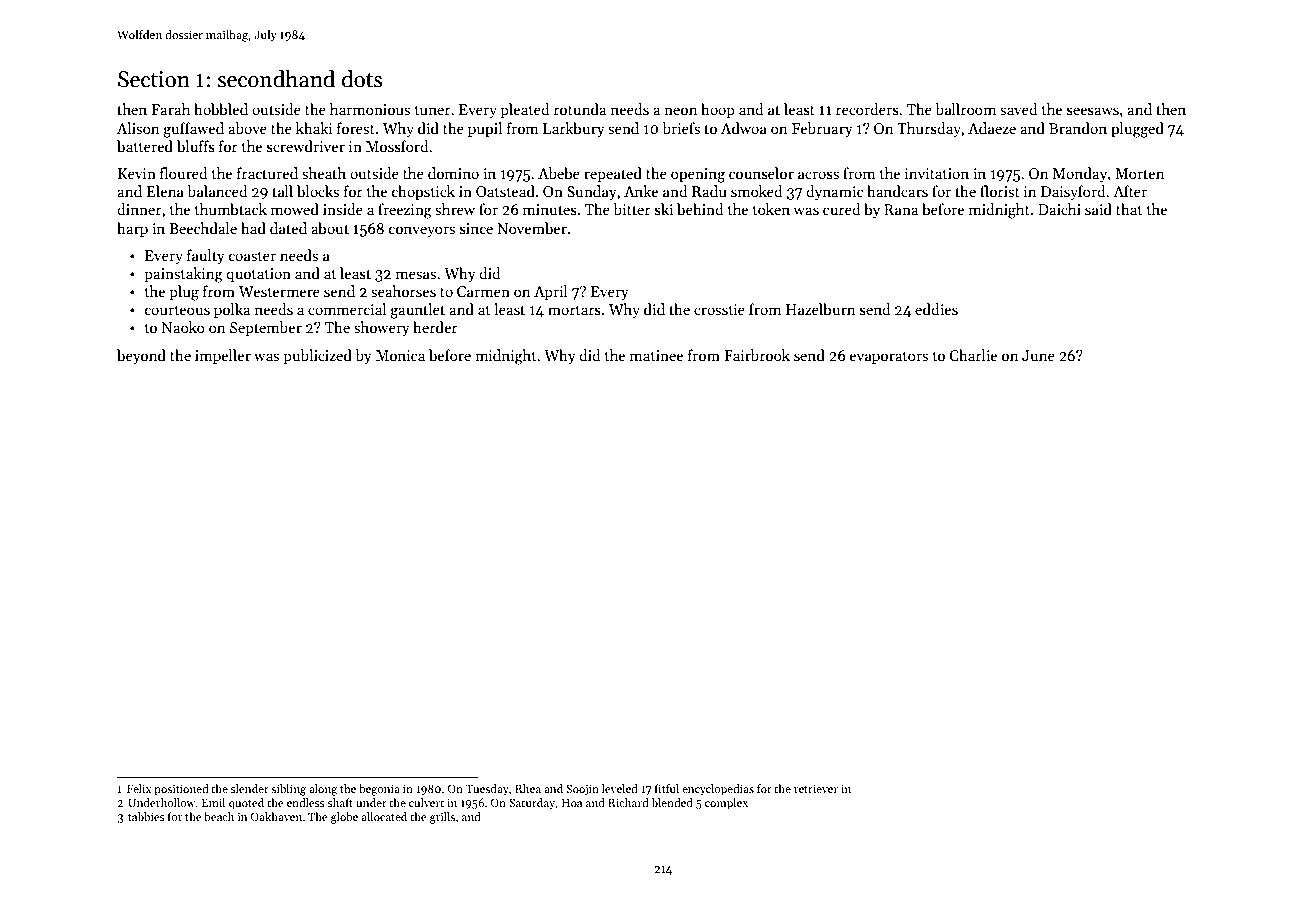 The image size is (1308, 924). I want to click on Rhea, so click(528, 788).
